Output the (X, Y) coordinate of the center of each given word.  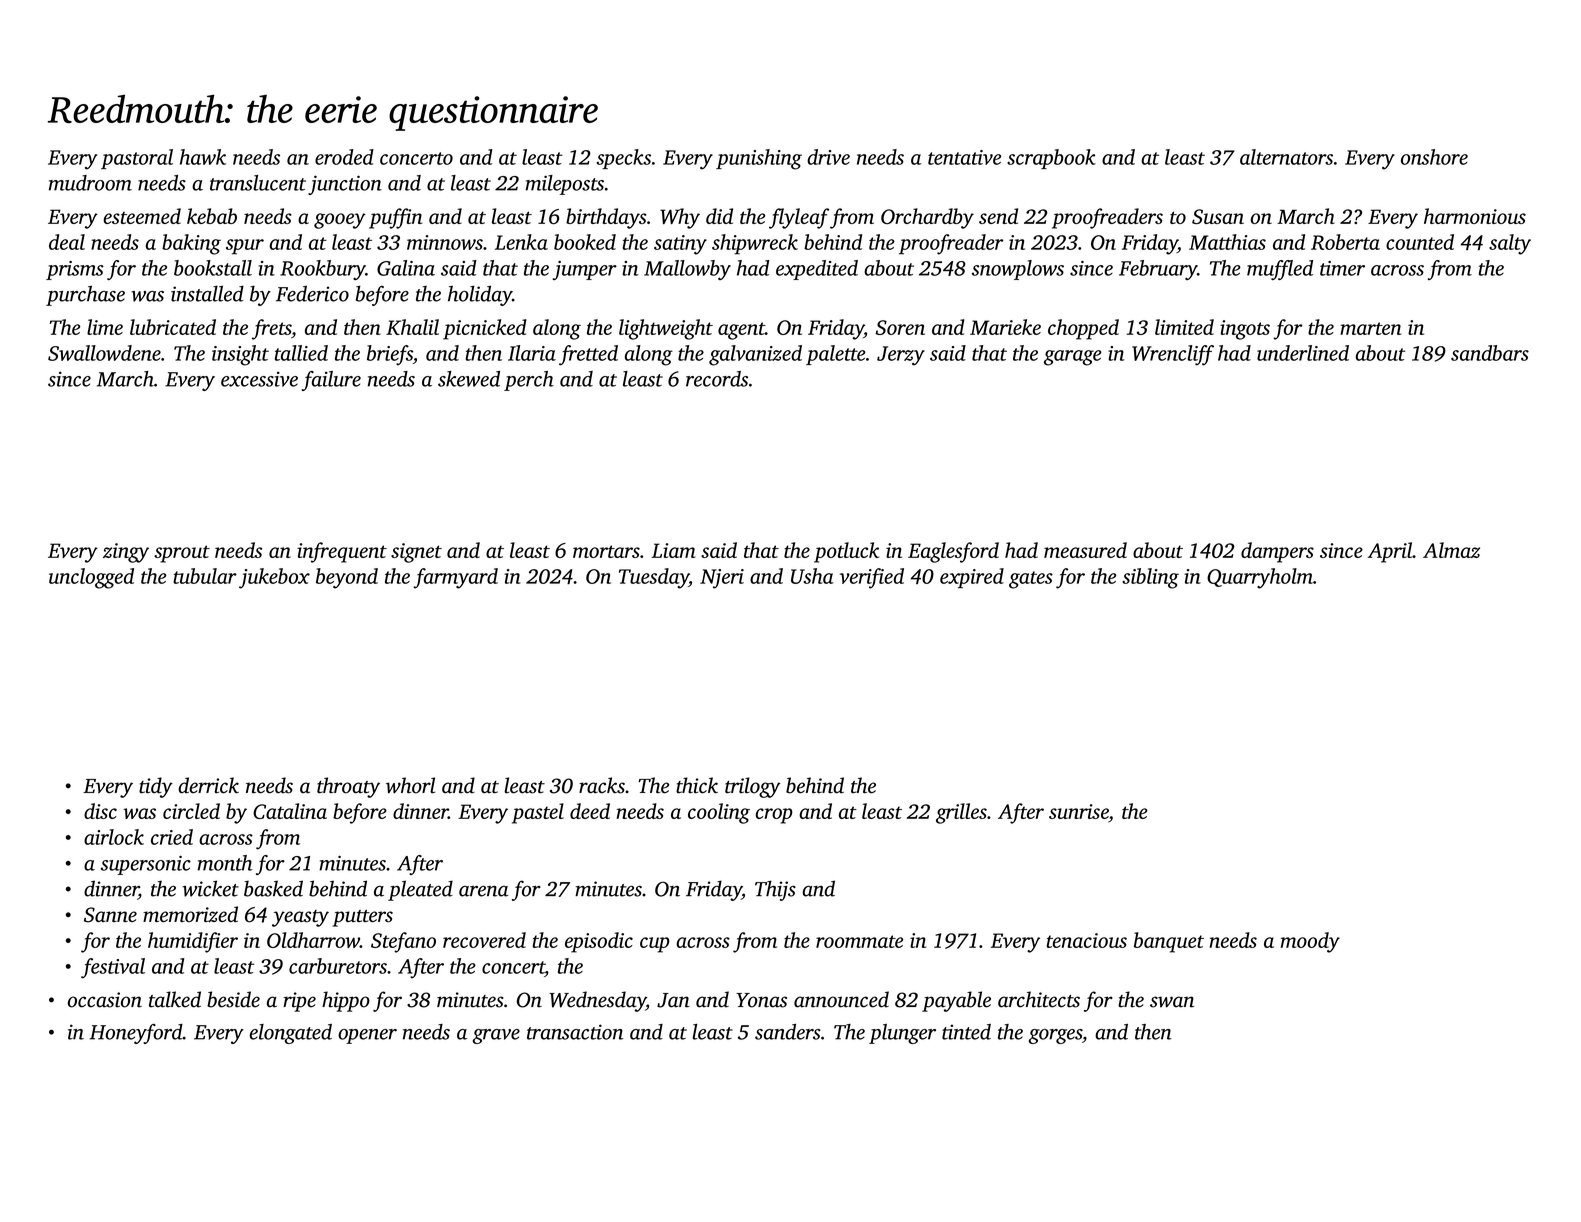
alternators (1286, 157)
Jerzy (901, 356)
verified (872, 578)
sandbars (1490, 353)
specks (623, 159)
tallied (301, 353)
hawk (203, 157)
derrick (208, 785)
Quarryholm (1260, 578)
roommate (859, 941)
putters (362, 918)
